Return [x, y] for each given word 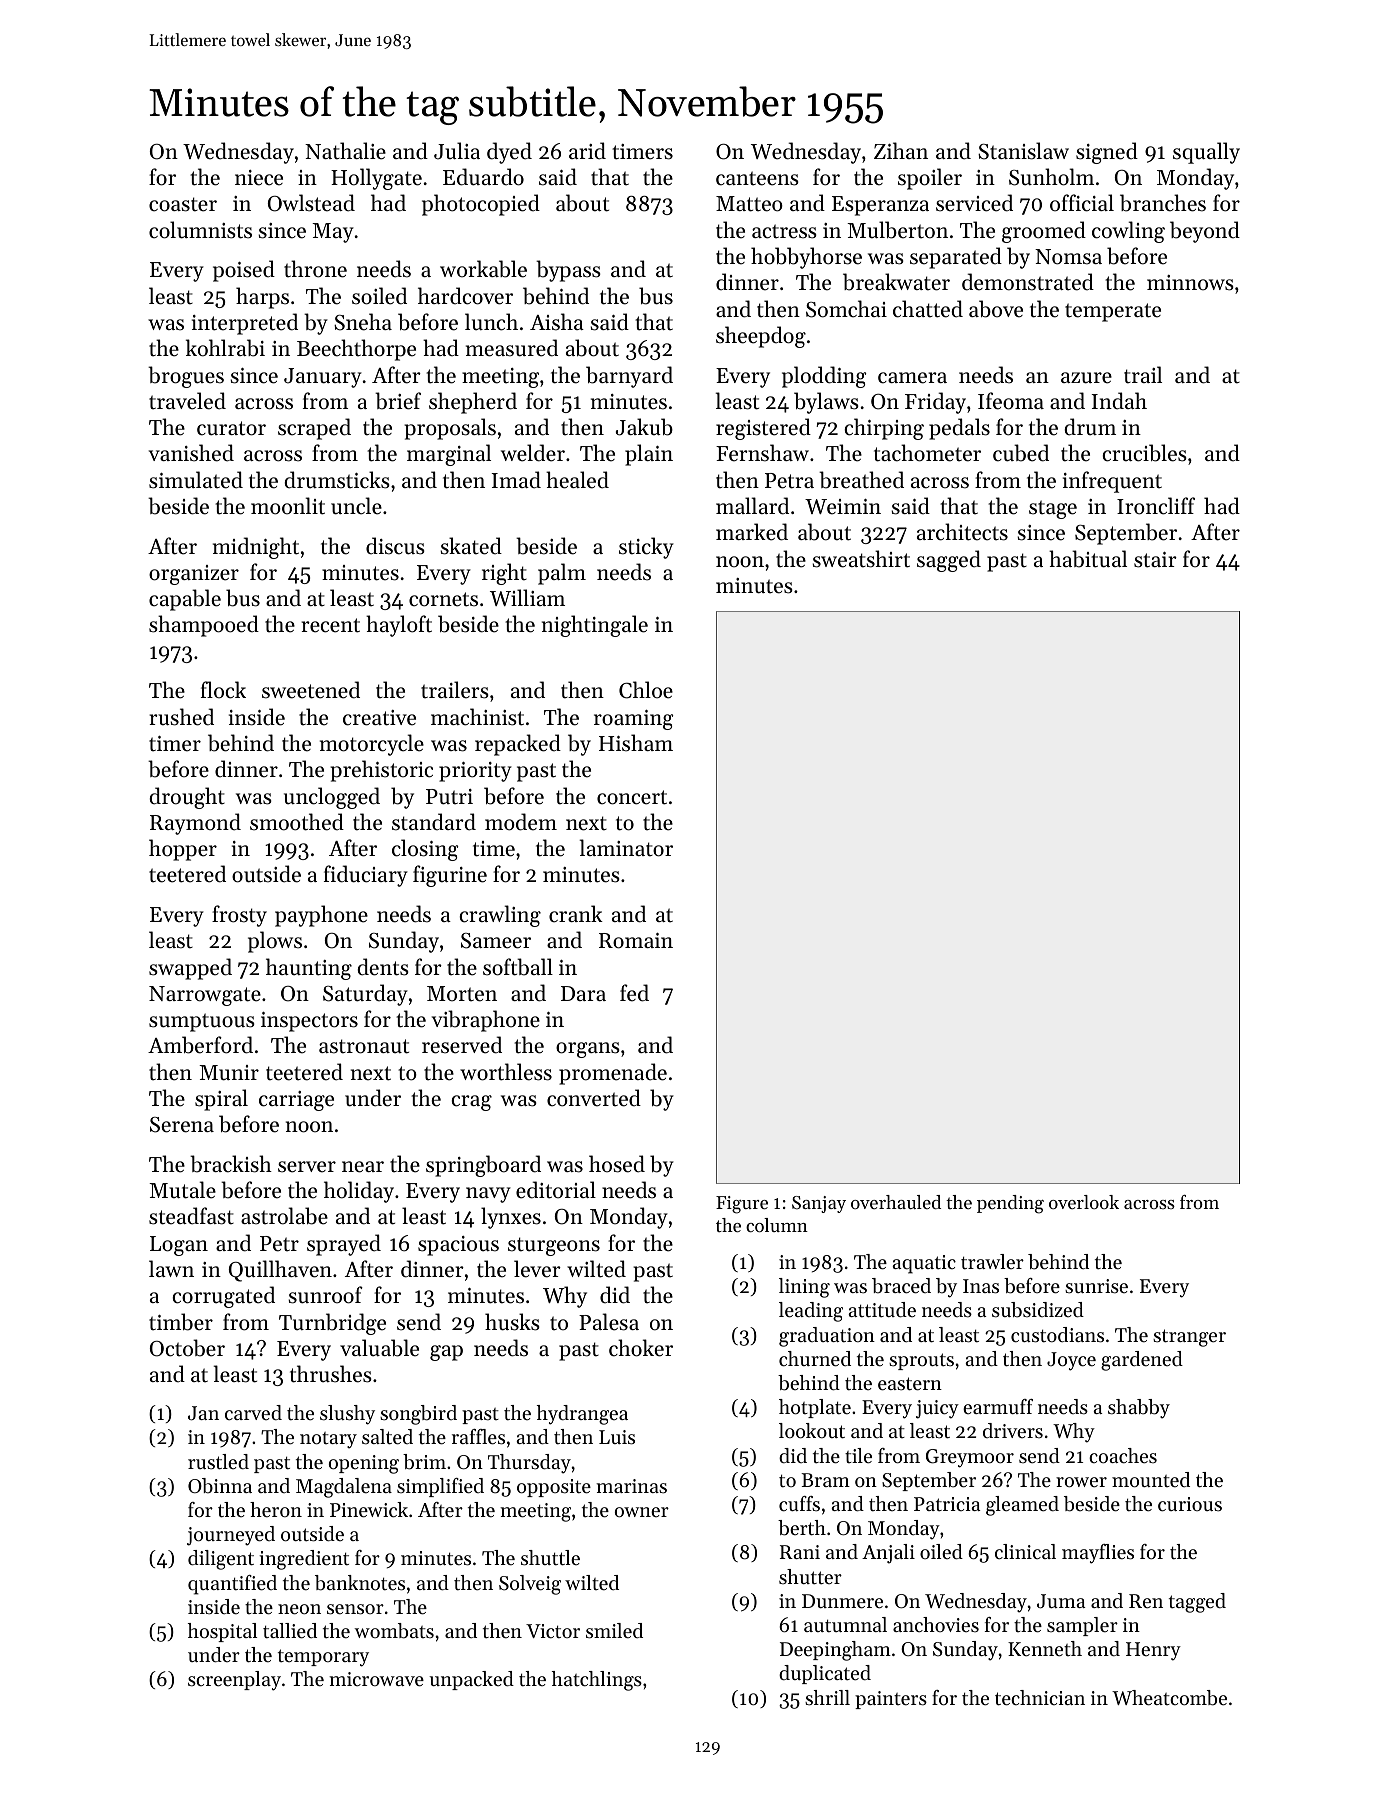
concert [632, 797]
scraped [314, 429]
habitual [1088, 559]
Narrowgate [205, 996]
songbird [418, 1415]
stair [1155, 560]
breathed [861, 480]
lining [804, 1288]
